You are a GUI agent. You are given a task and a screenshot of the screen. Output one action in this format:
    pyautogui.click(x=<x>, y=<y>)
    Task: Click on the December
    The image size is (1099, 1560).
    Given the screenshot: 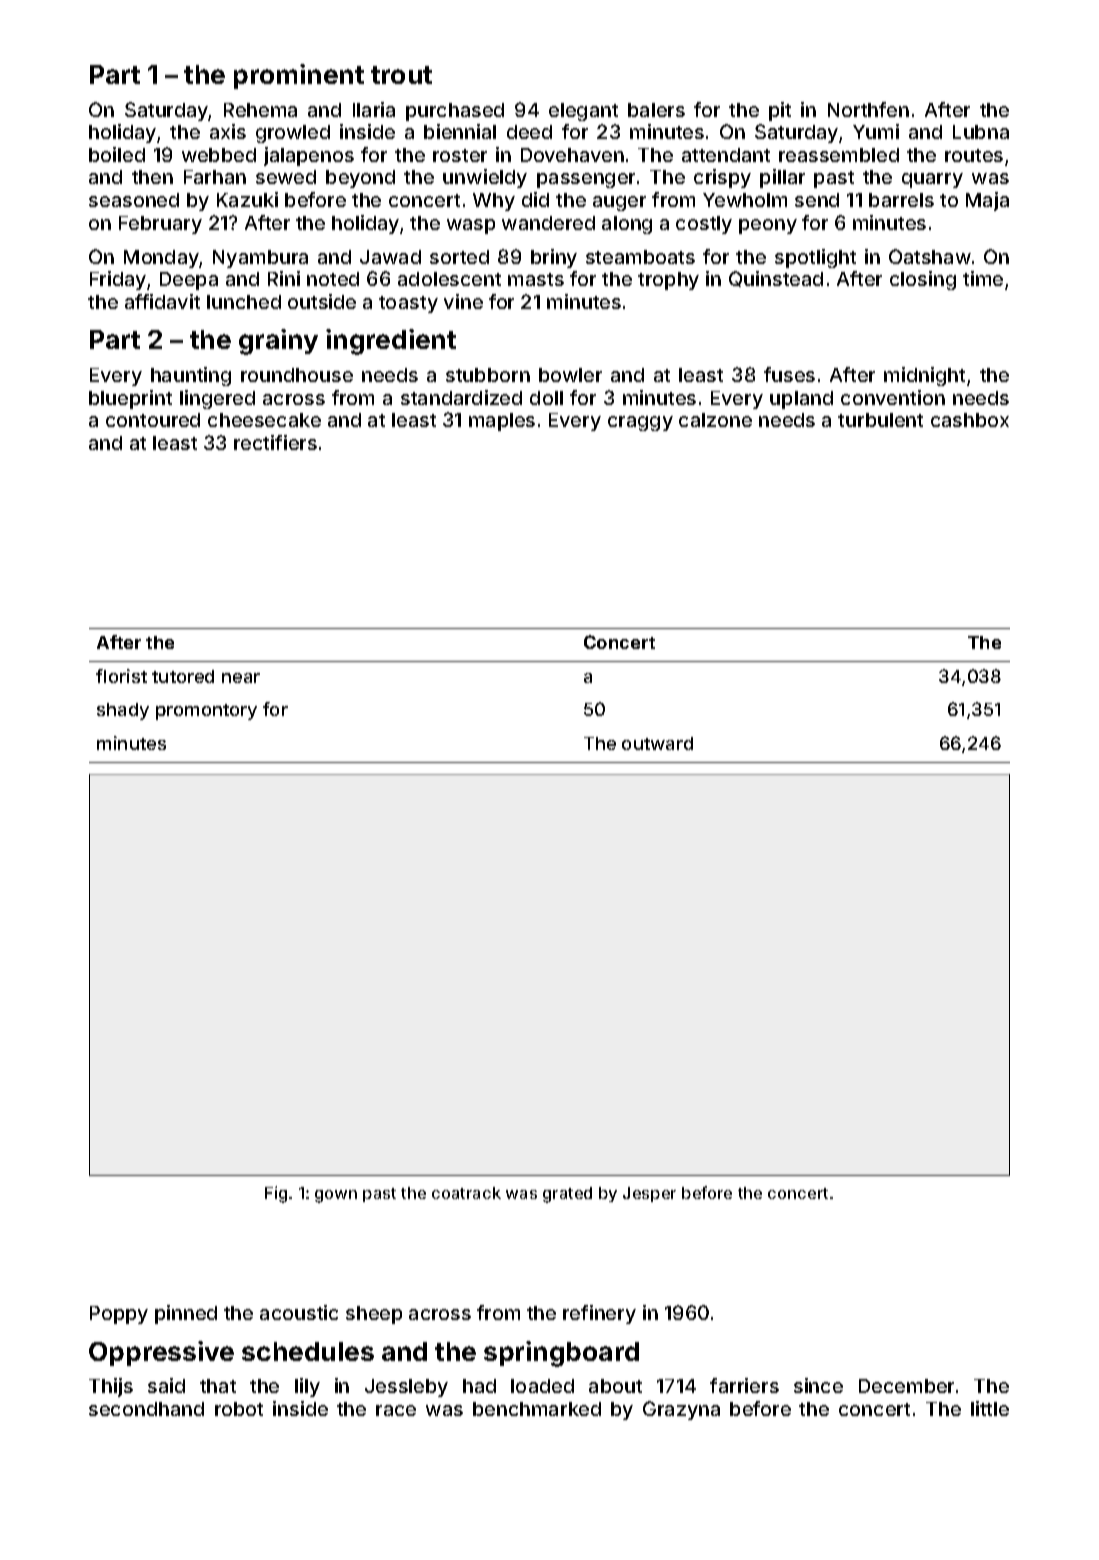 What is the action you would take?
    pyautogui.click(x=906, y=1386)
